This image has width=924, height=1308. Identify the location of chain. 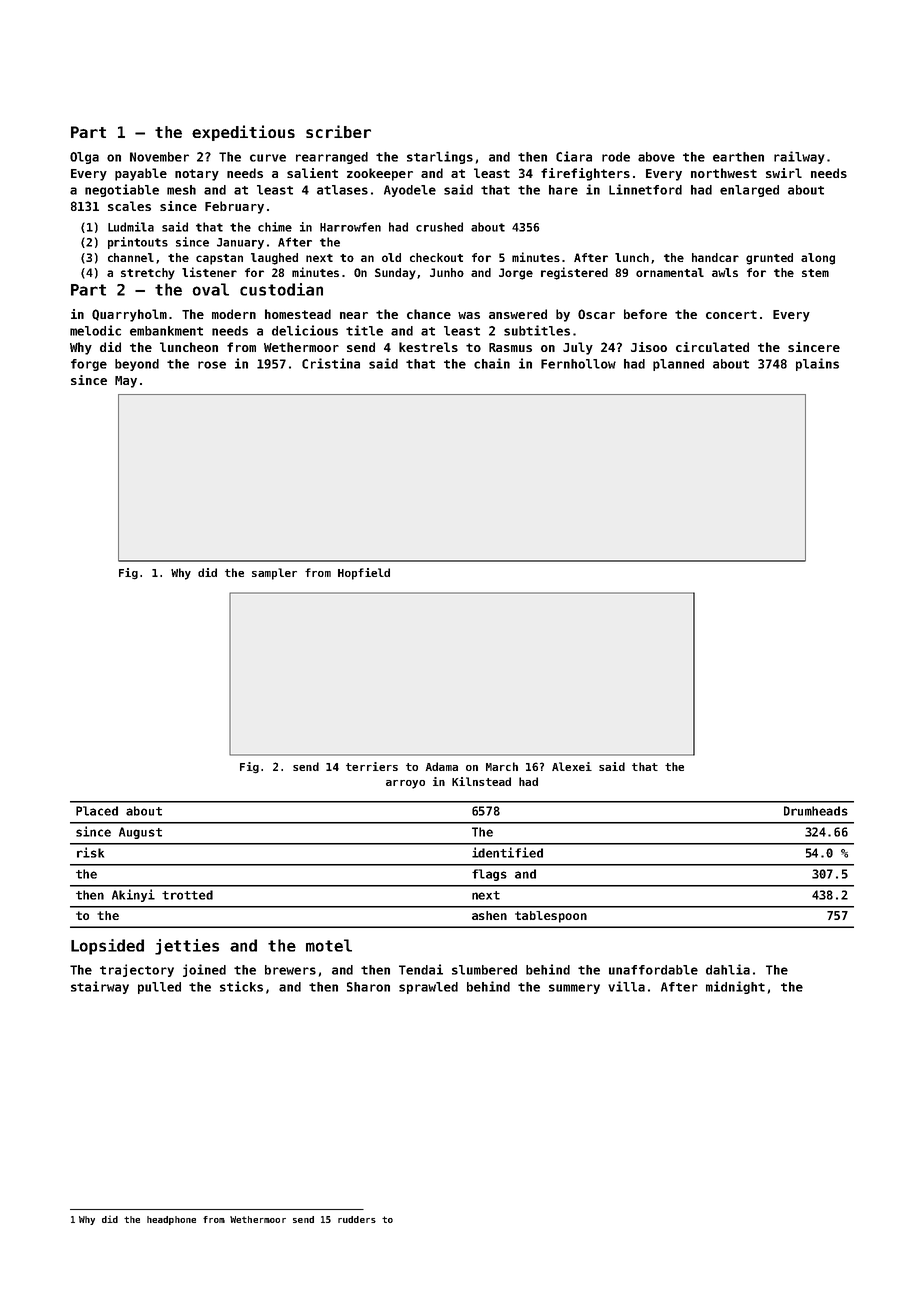
(492, 363).
